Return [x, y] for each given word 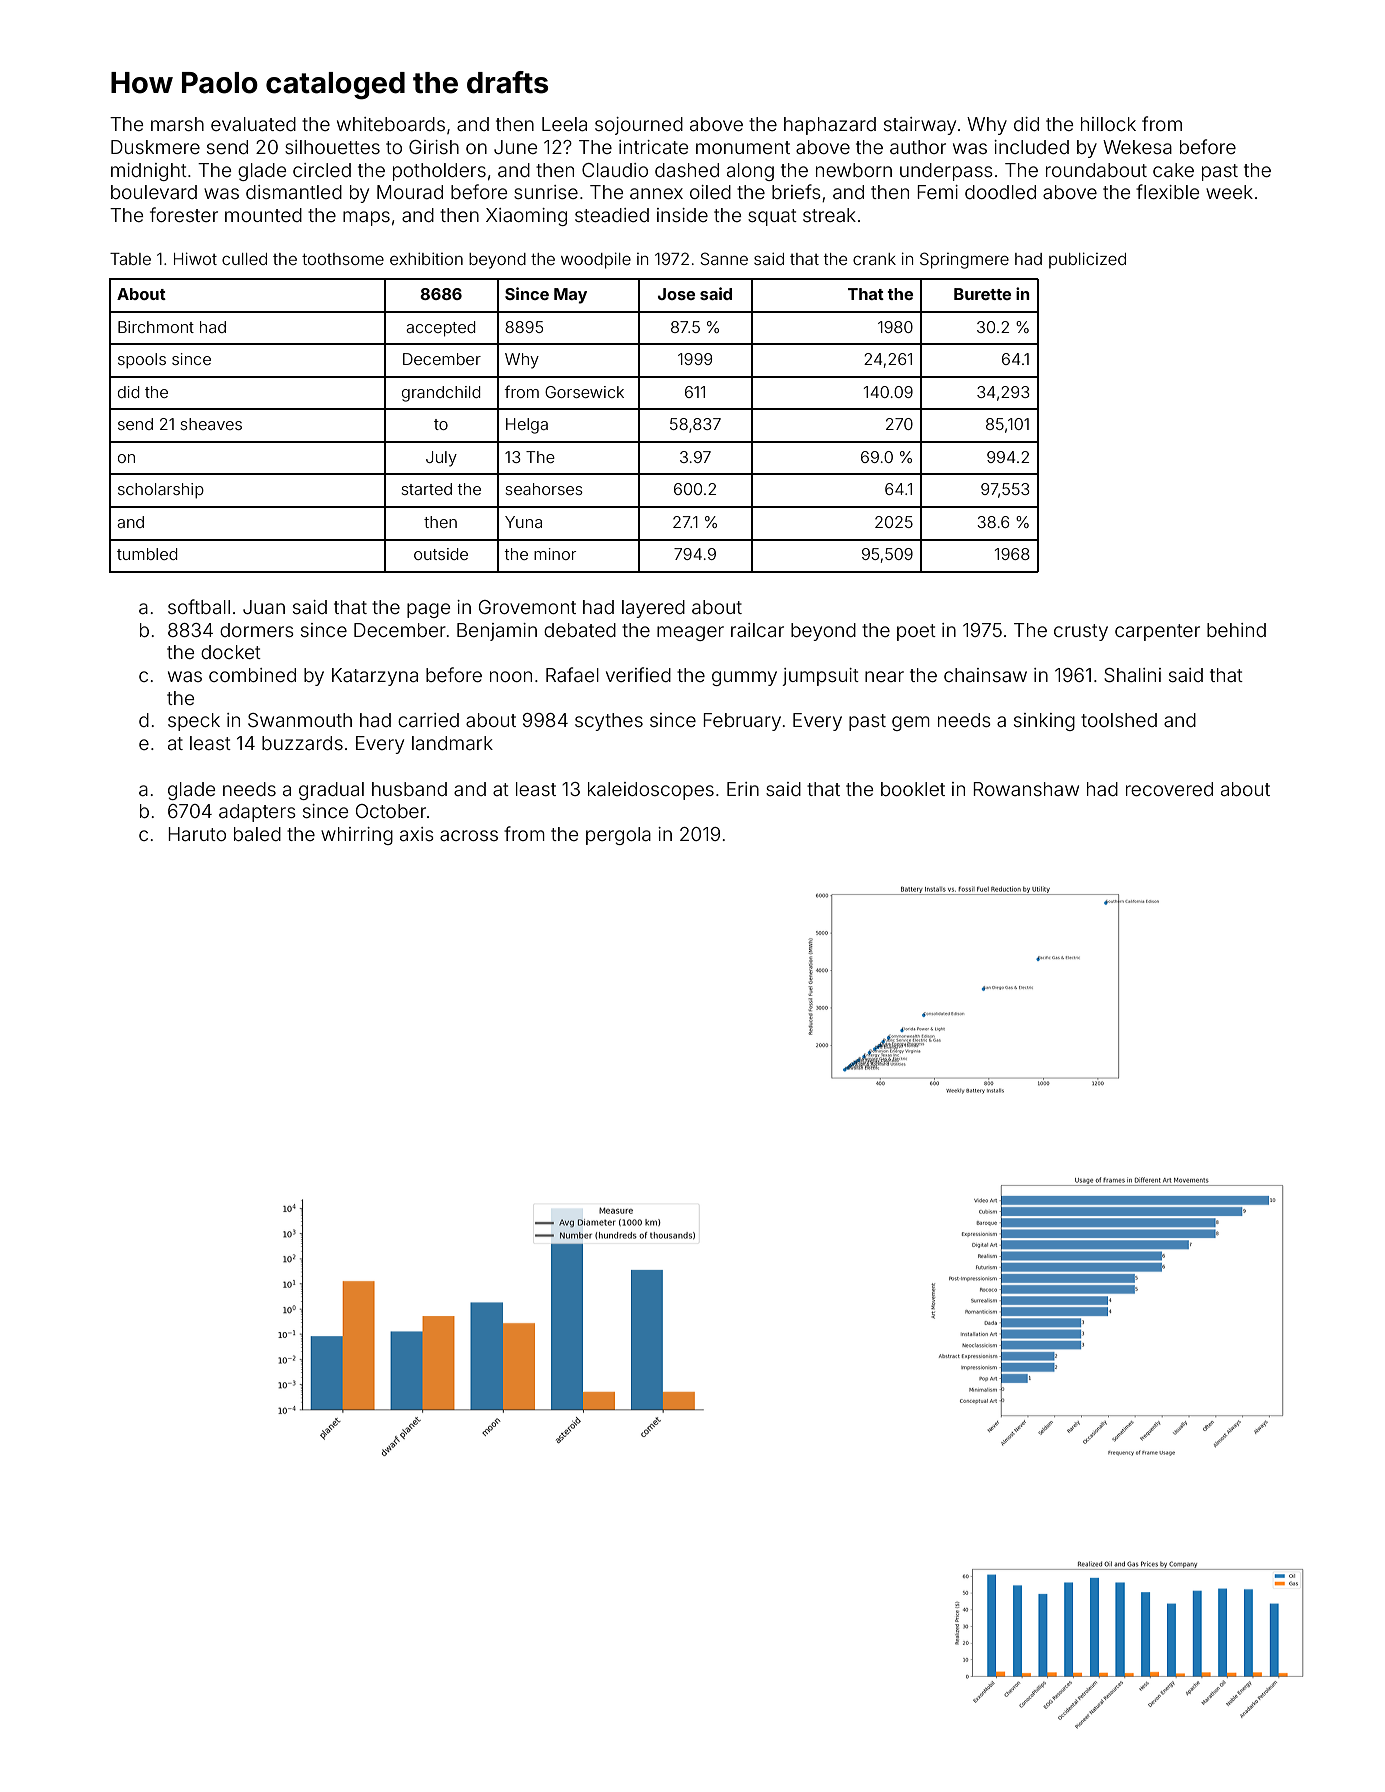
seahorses [544, 489]
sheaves [211, 424]
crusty [1081, 632]
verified [638, 674]
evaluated [253, 124]
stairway [920, 126]
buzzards [302, 743]
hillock [1108, 124]
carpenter [1157, 632]
